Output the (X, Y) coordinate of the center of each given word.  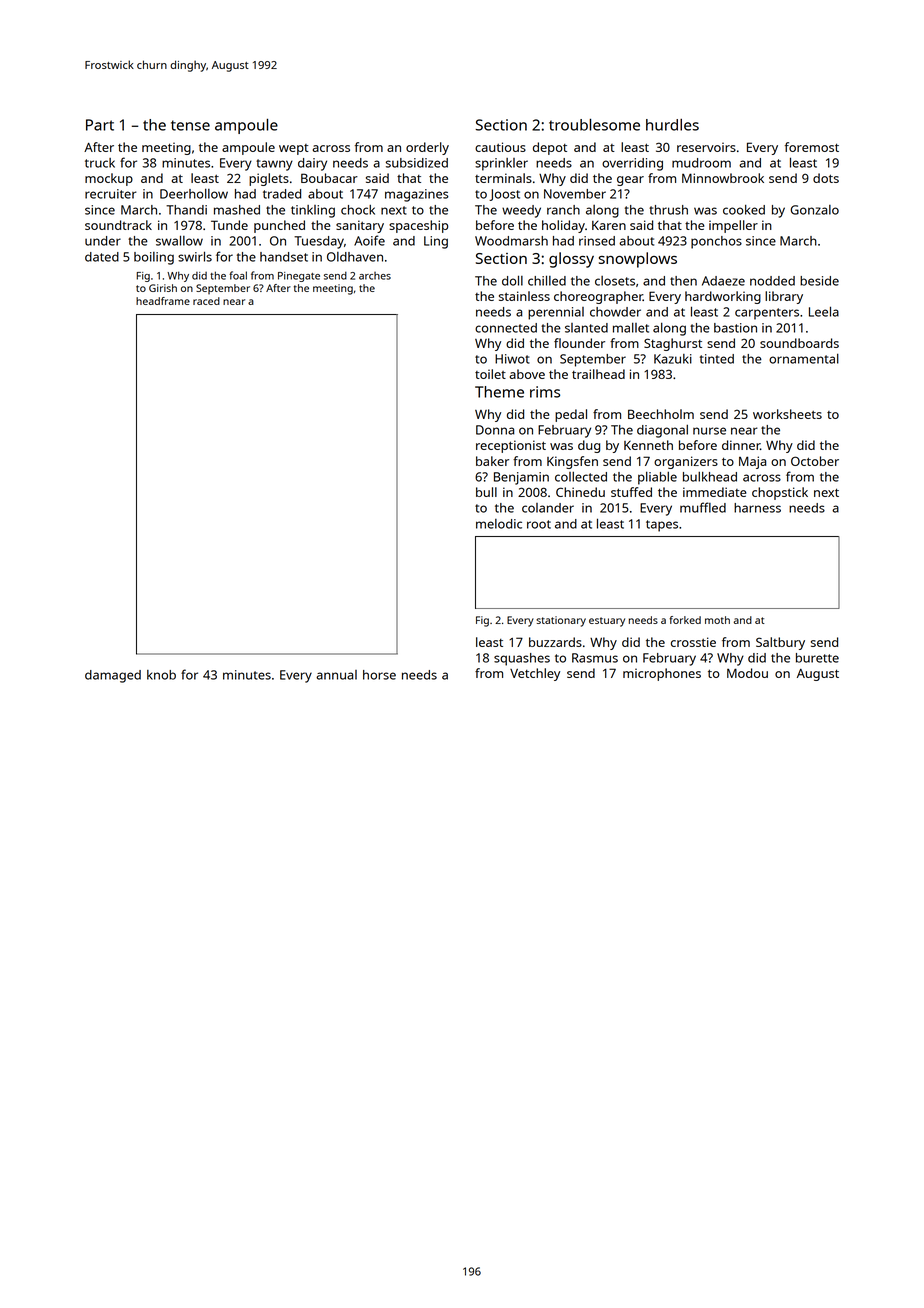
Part (100, 125)
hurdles (672, 125)
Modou (747, 673)
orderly (427, 148)
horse (379, 675)
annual (336, 675)
